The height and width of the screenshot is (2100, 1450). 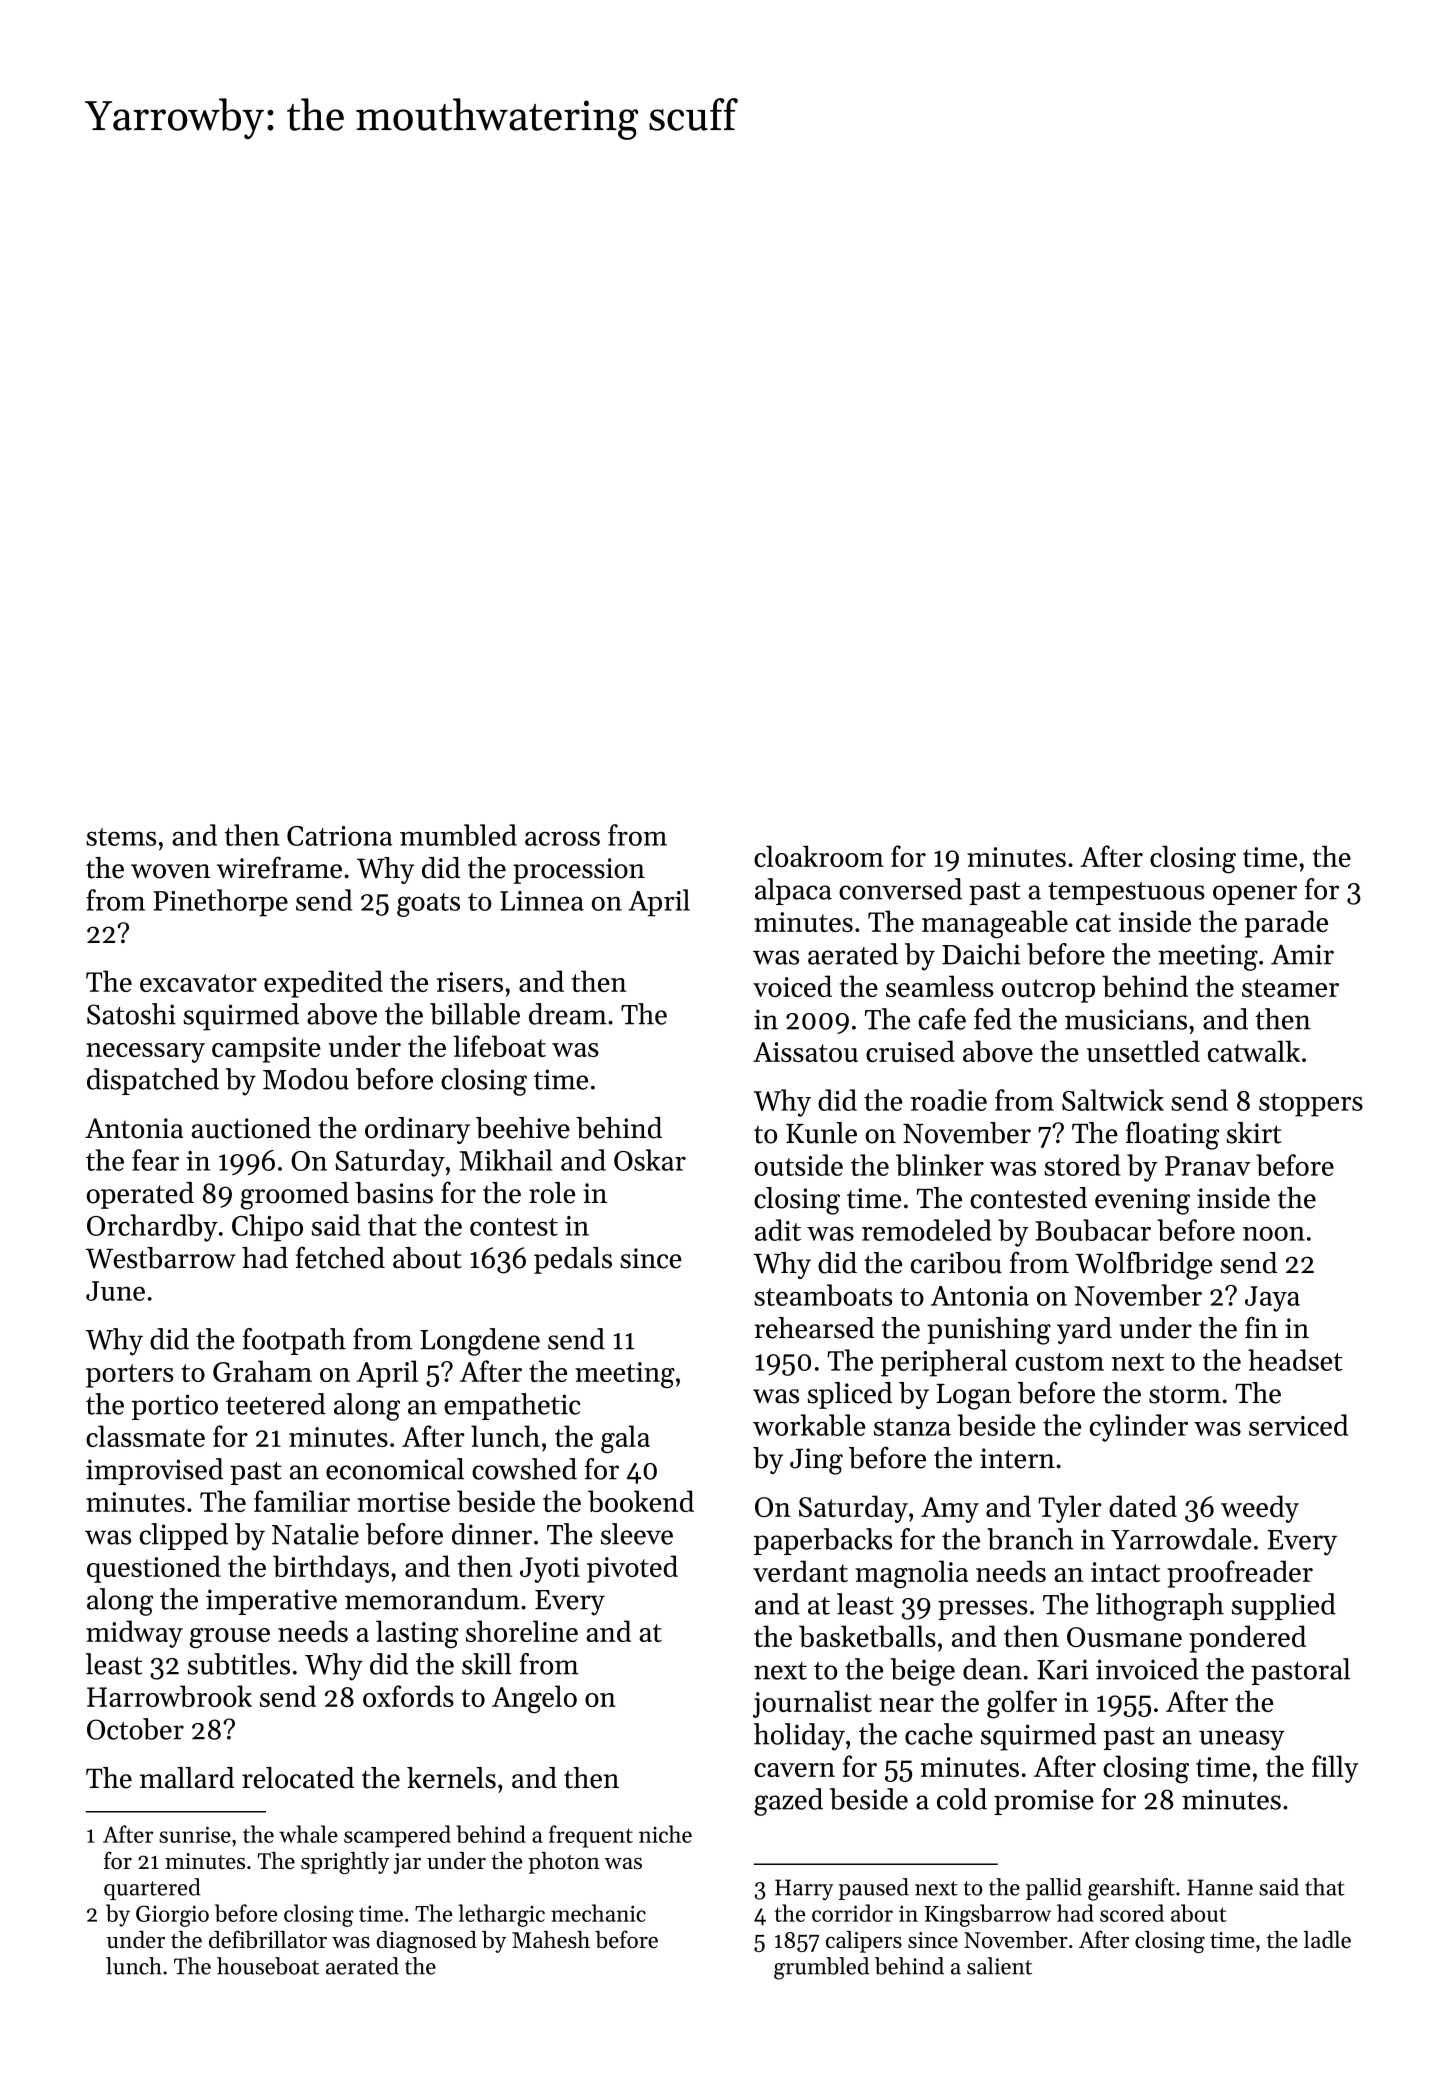 What do you see at coordinates (995, 924) in the screenshot?
I see `manageable` at bounding box center [995, 924].
